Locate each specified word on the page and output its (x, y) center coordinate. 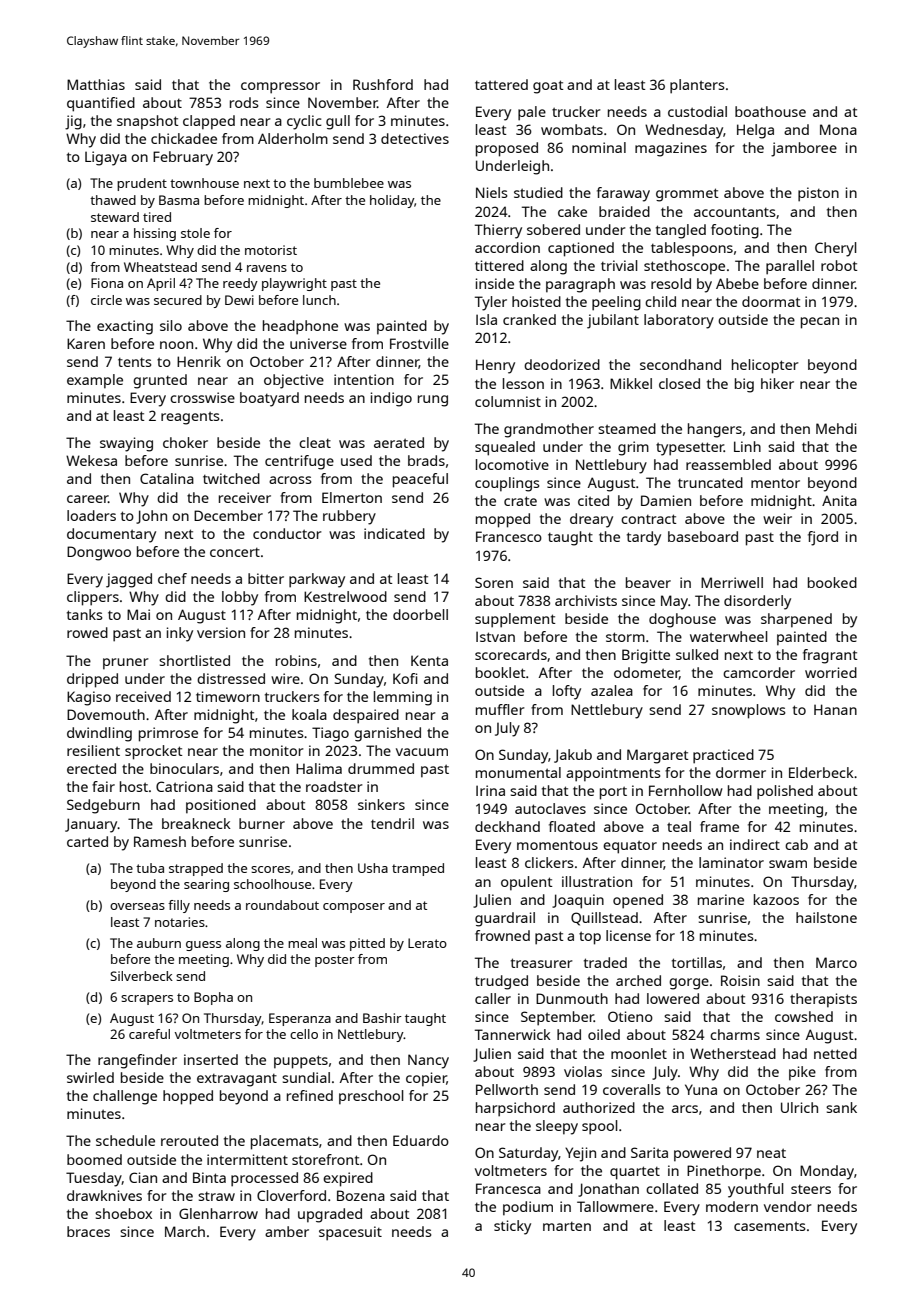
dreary (591, 520)
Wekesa (91, 460)
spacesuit (350, 1233)
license (628, 935)
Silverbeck (141, 976)
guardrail (505, 919)
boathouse (770, 111)
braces (88, 1231)
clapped (209, 122)
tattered (501, 84)
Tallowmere (615, 1206)
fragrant (830, 656)
